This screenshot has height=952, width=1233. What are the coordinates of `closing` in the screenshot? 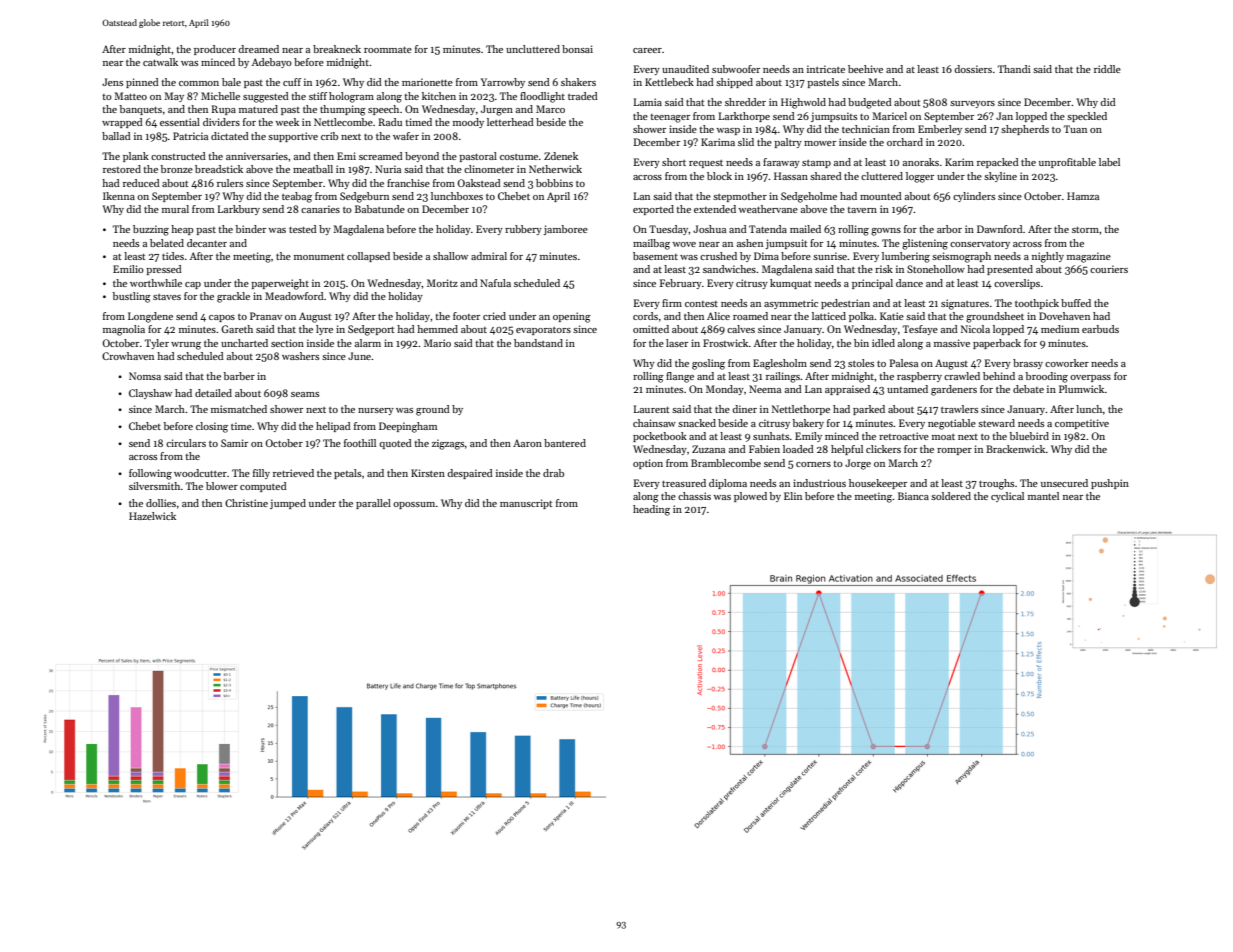 It's located at (212, 427).
